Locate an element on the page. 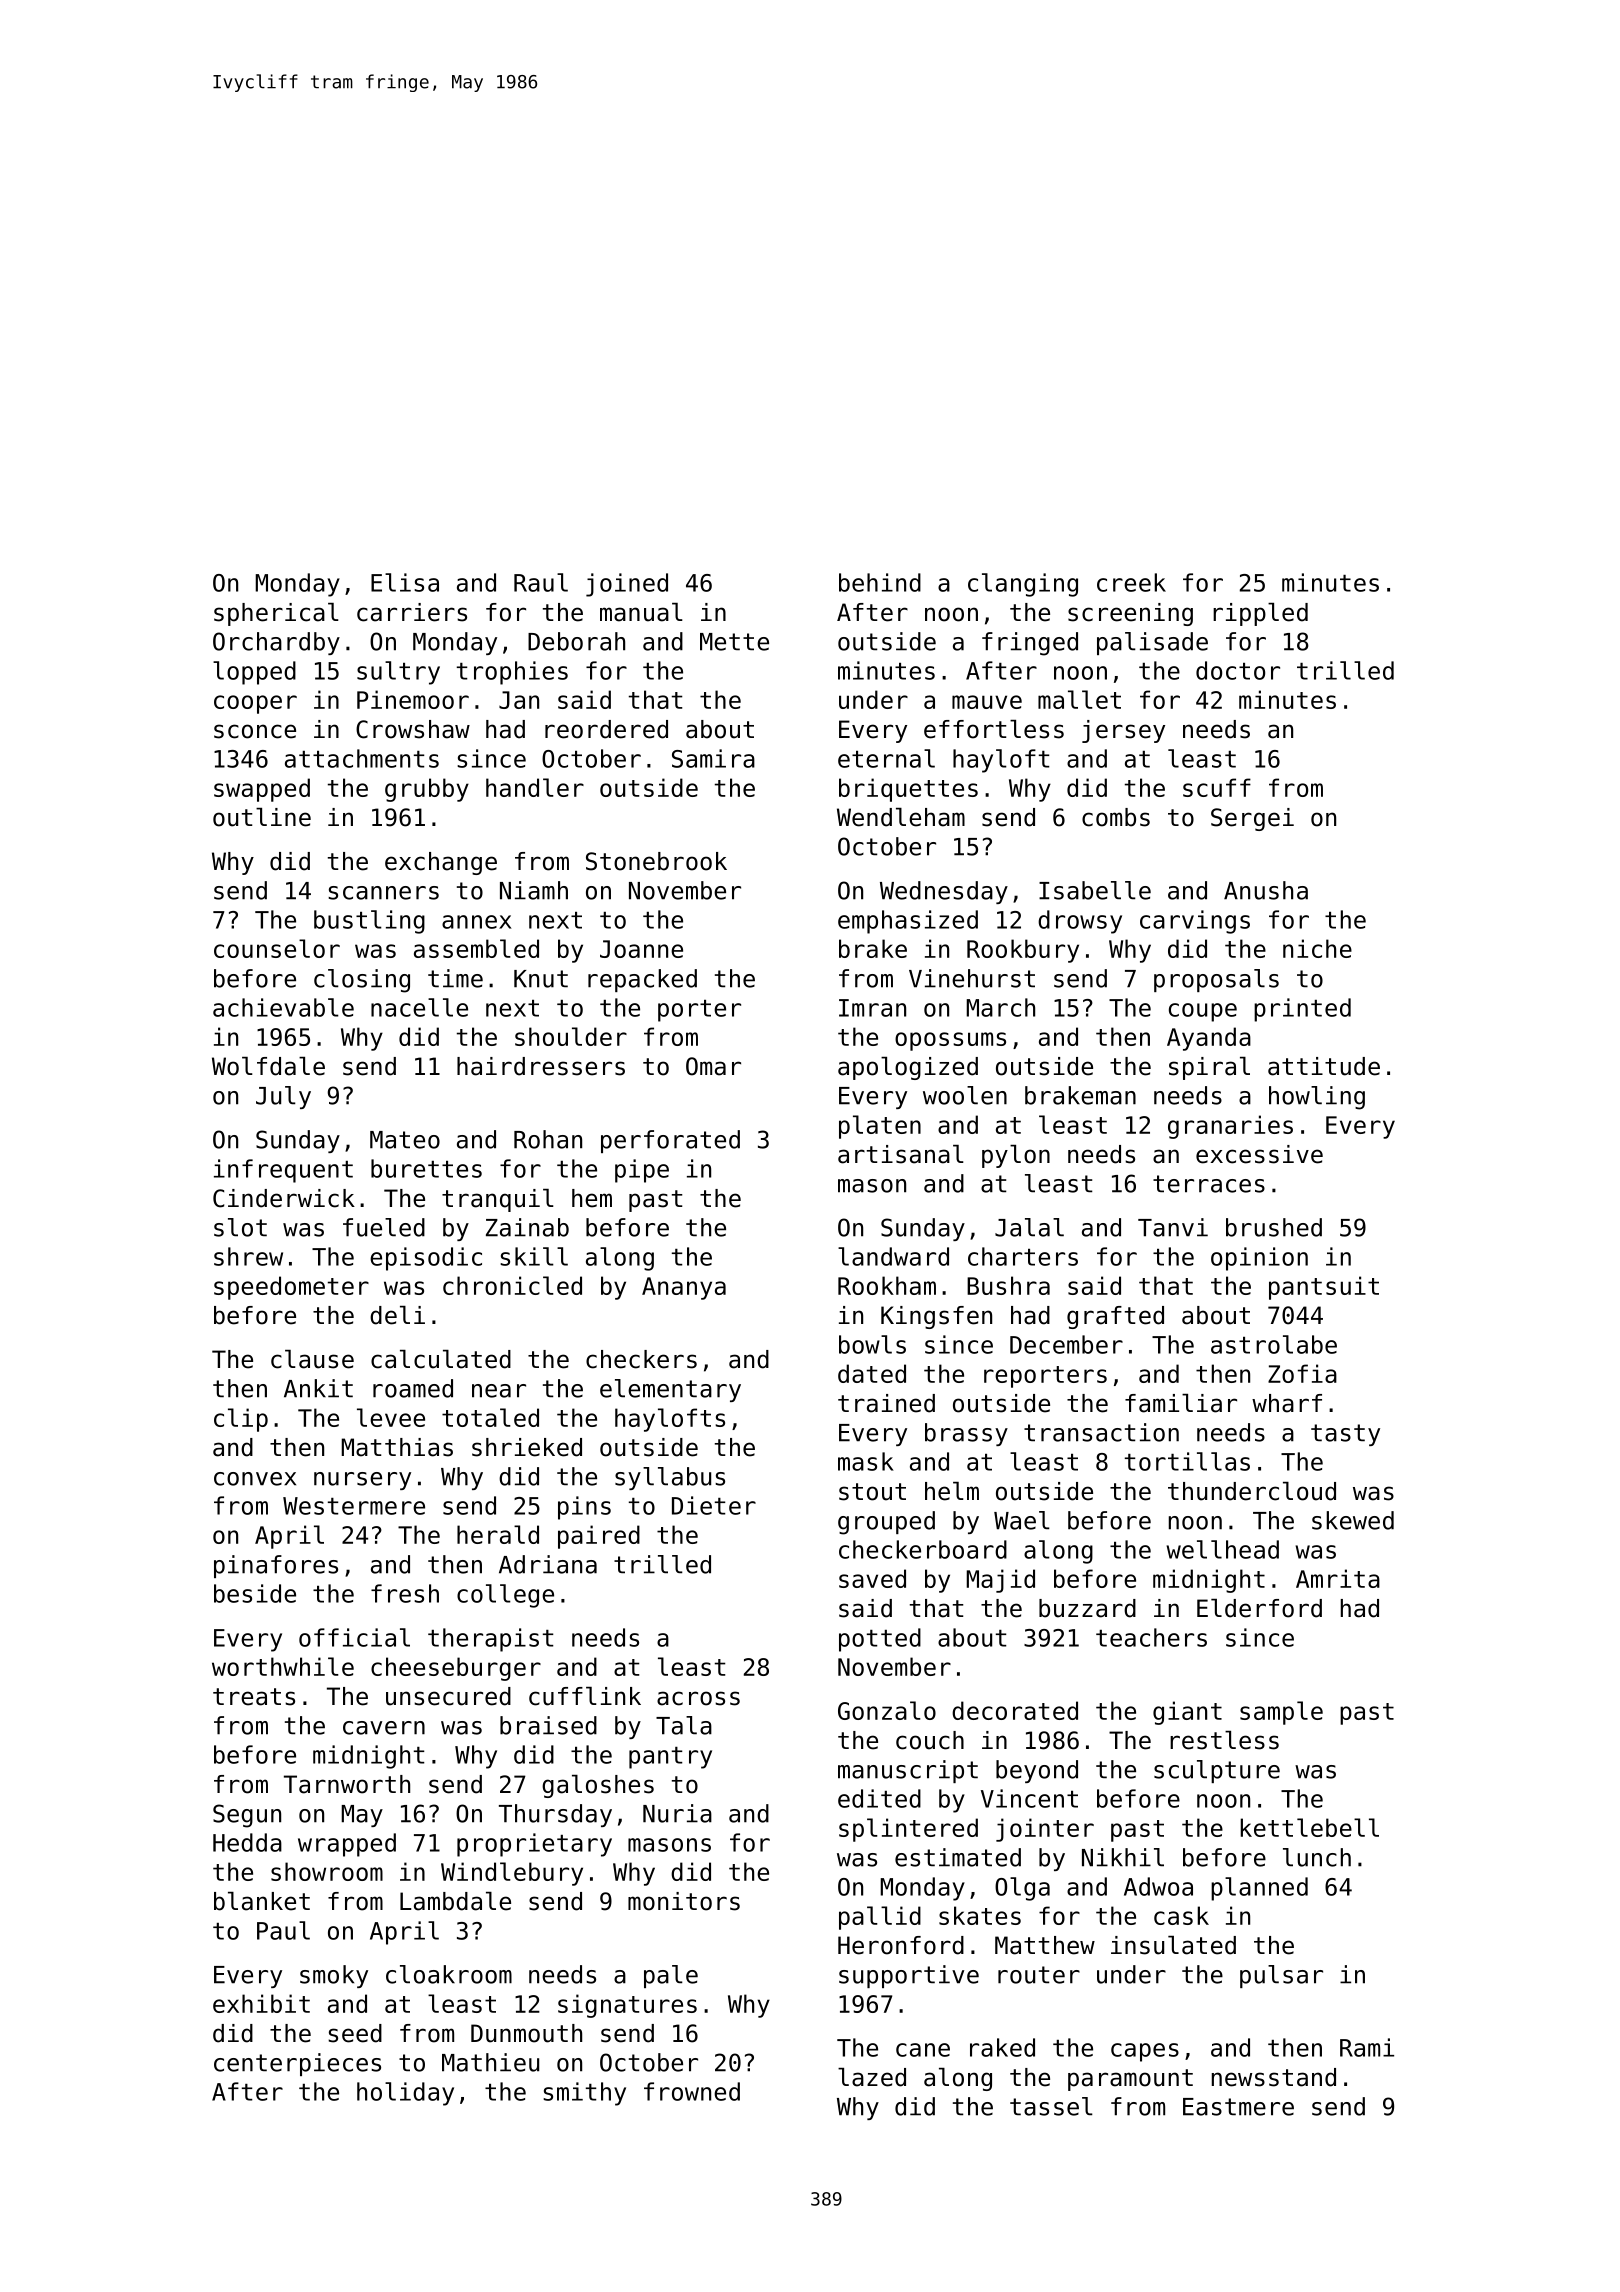 This document has width=1620, height=2292. Raul is located at coordinates (541, 582).
